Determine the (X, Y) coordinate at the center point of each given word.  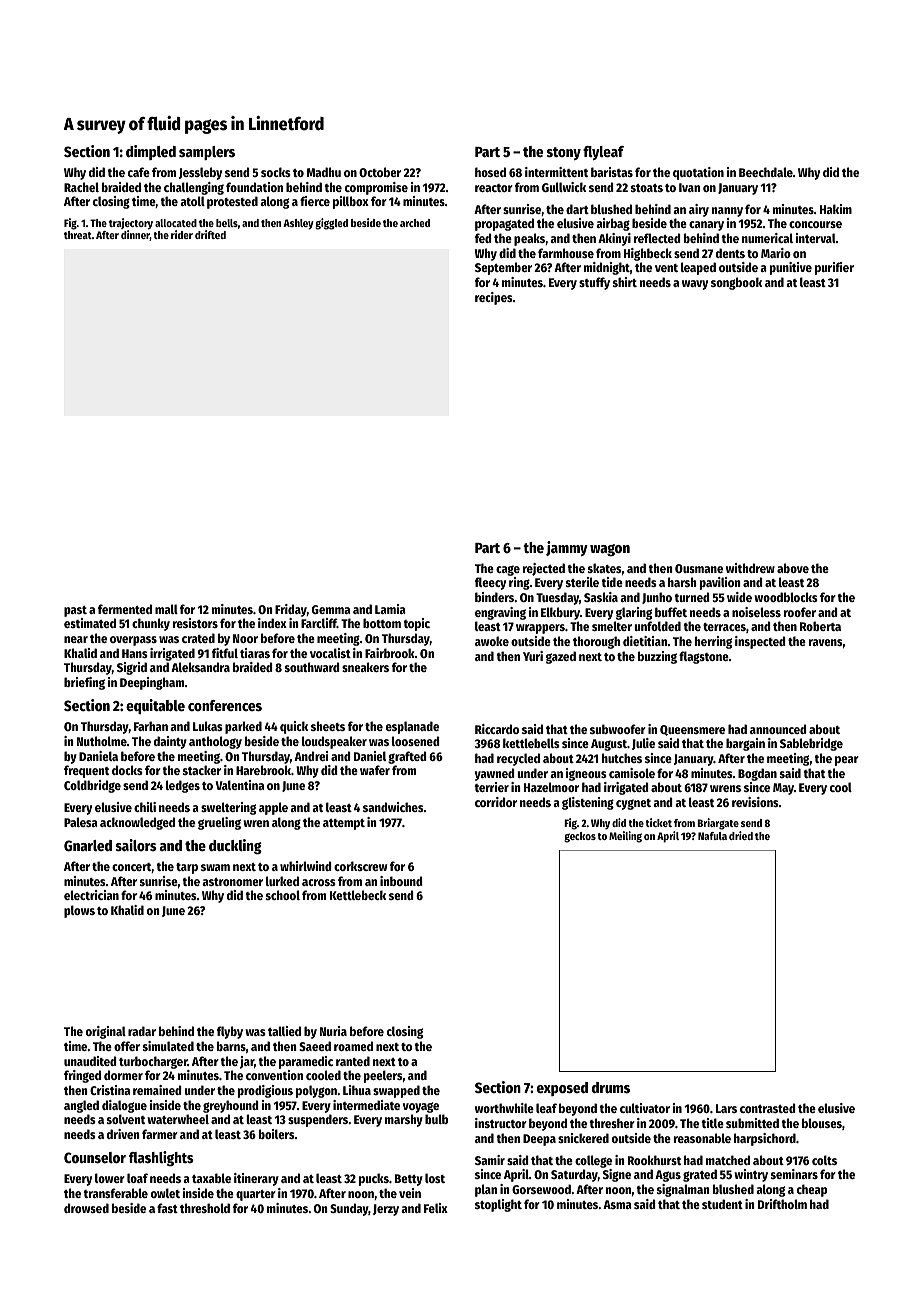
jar (247, 1062)
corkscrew (360, 866)
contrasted (768, 1108)
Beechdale (766, 172)
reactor (494, 188)
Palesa (81, 822)
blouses (822, 1123)
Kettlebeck (358, 895)
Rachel (81, 187)
